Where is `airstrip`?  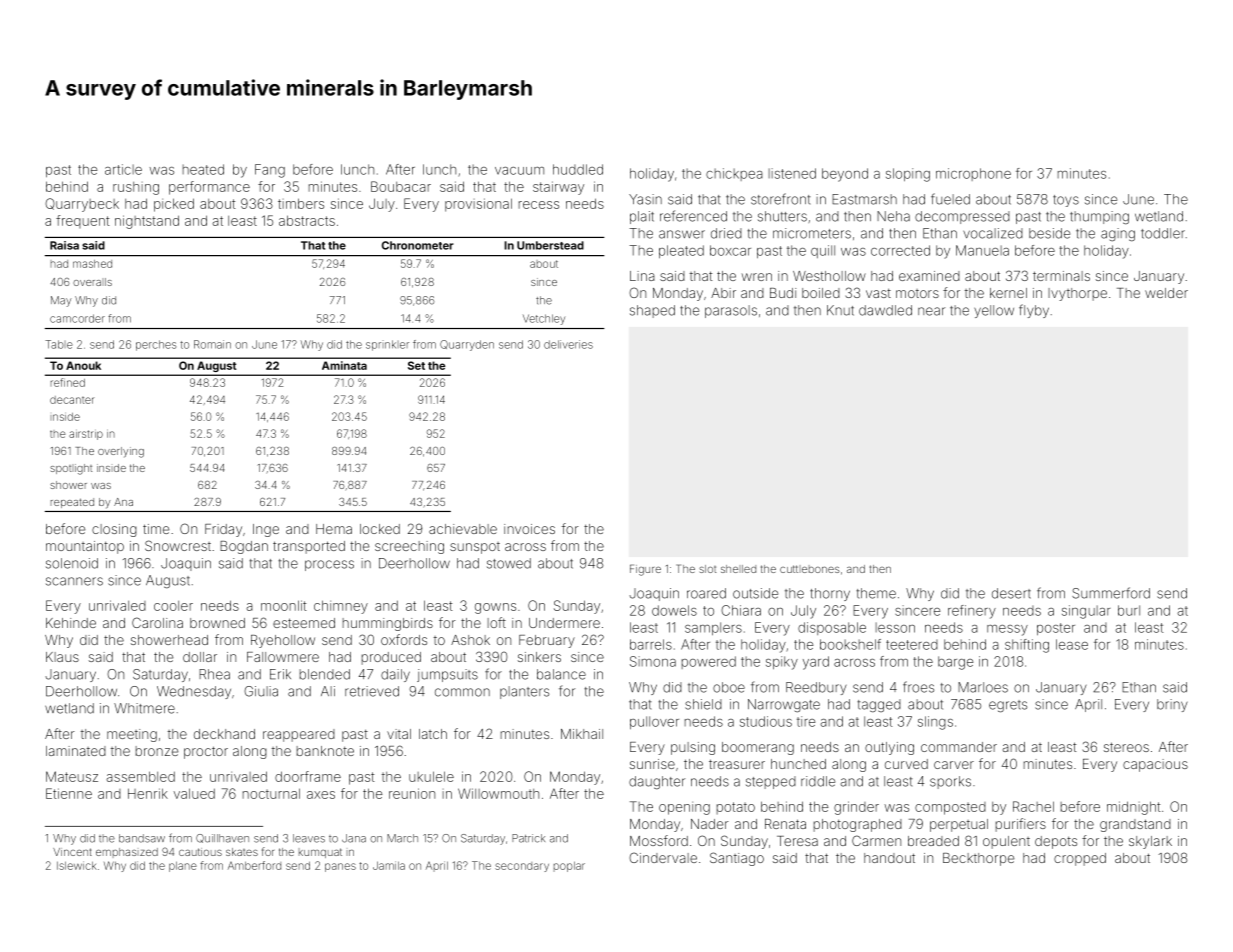 airstrip is located at coordinates (86, 435).
